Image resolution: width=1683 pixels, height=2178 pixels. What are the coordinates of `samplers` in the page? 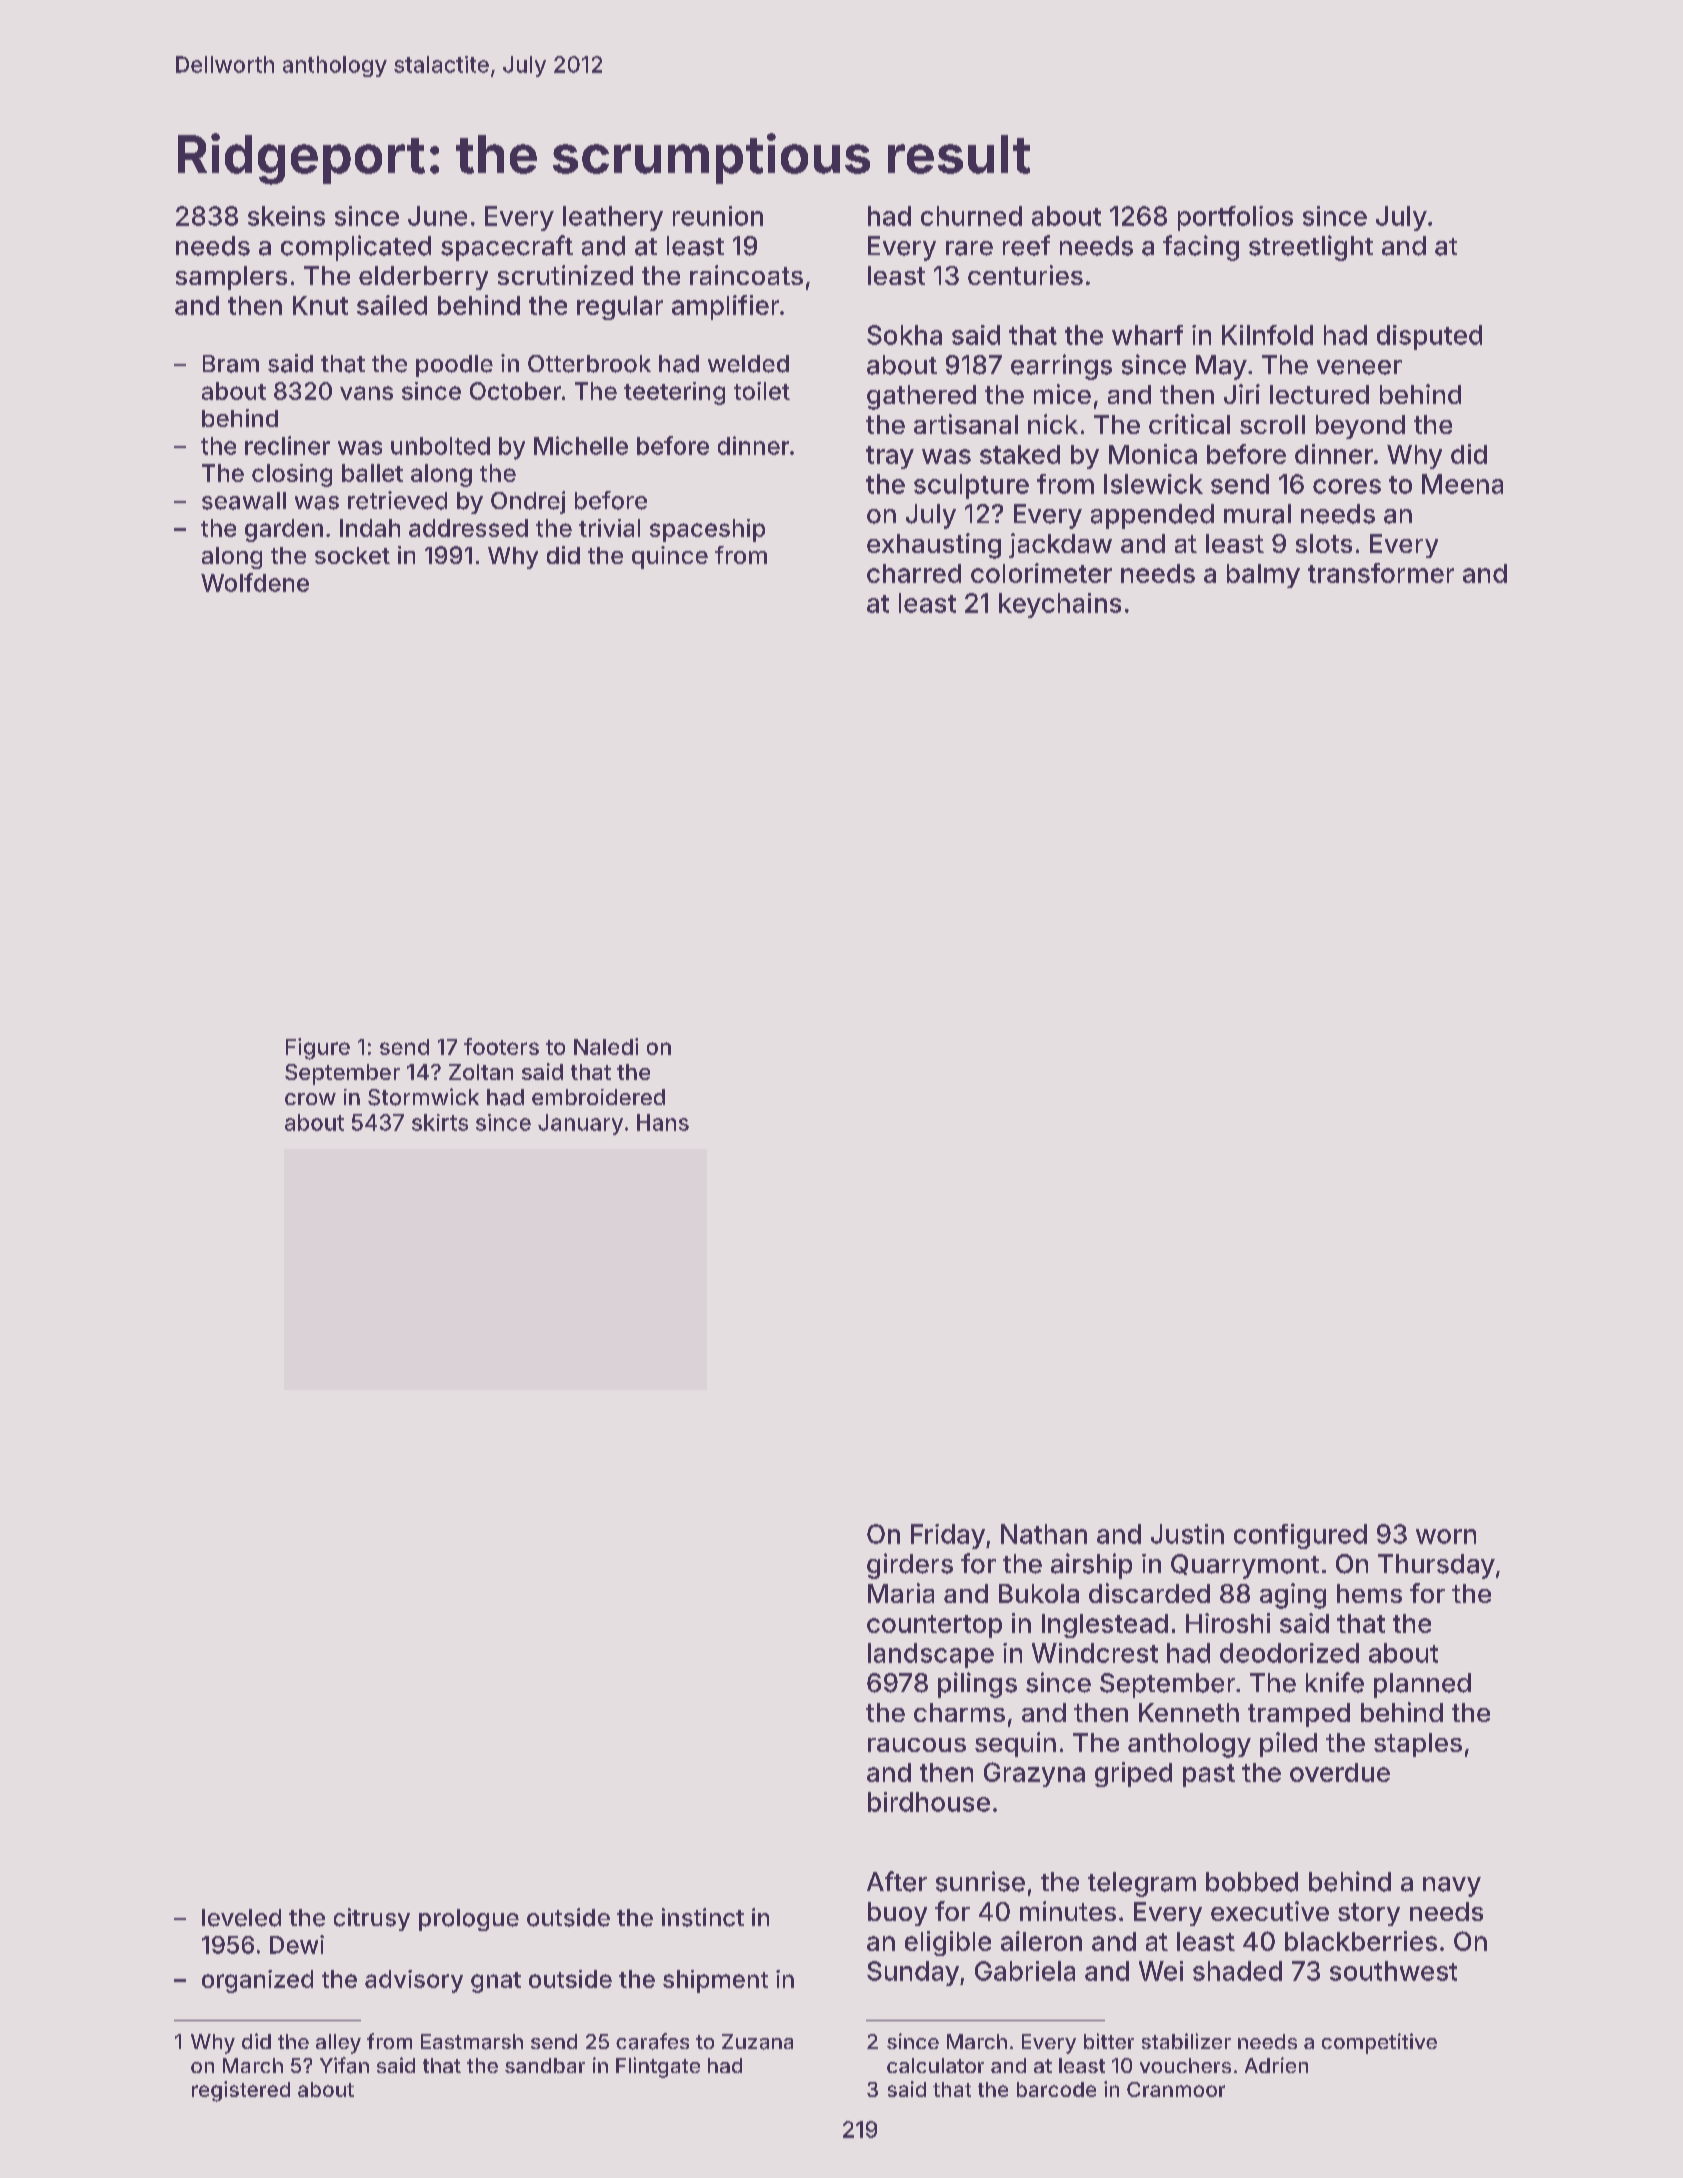 It's located at (231, 278).
